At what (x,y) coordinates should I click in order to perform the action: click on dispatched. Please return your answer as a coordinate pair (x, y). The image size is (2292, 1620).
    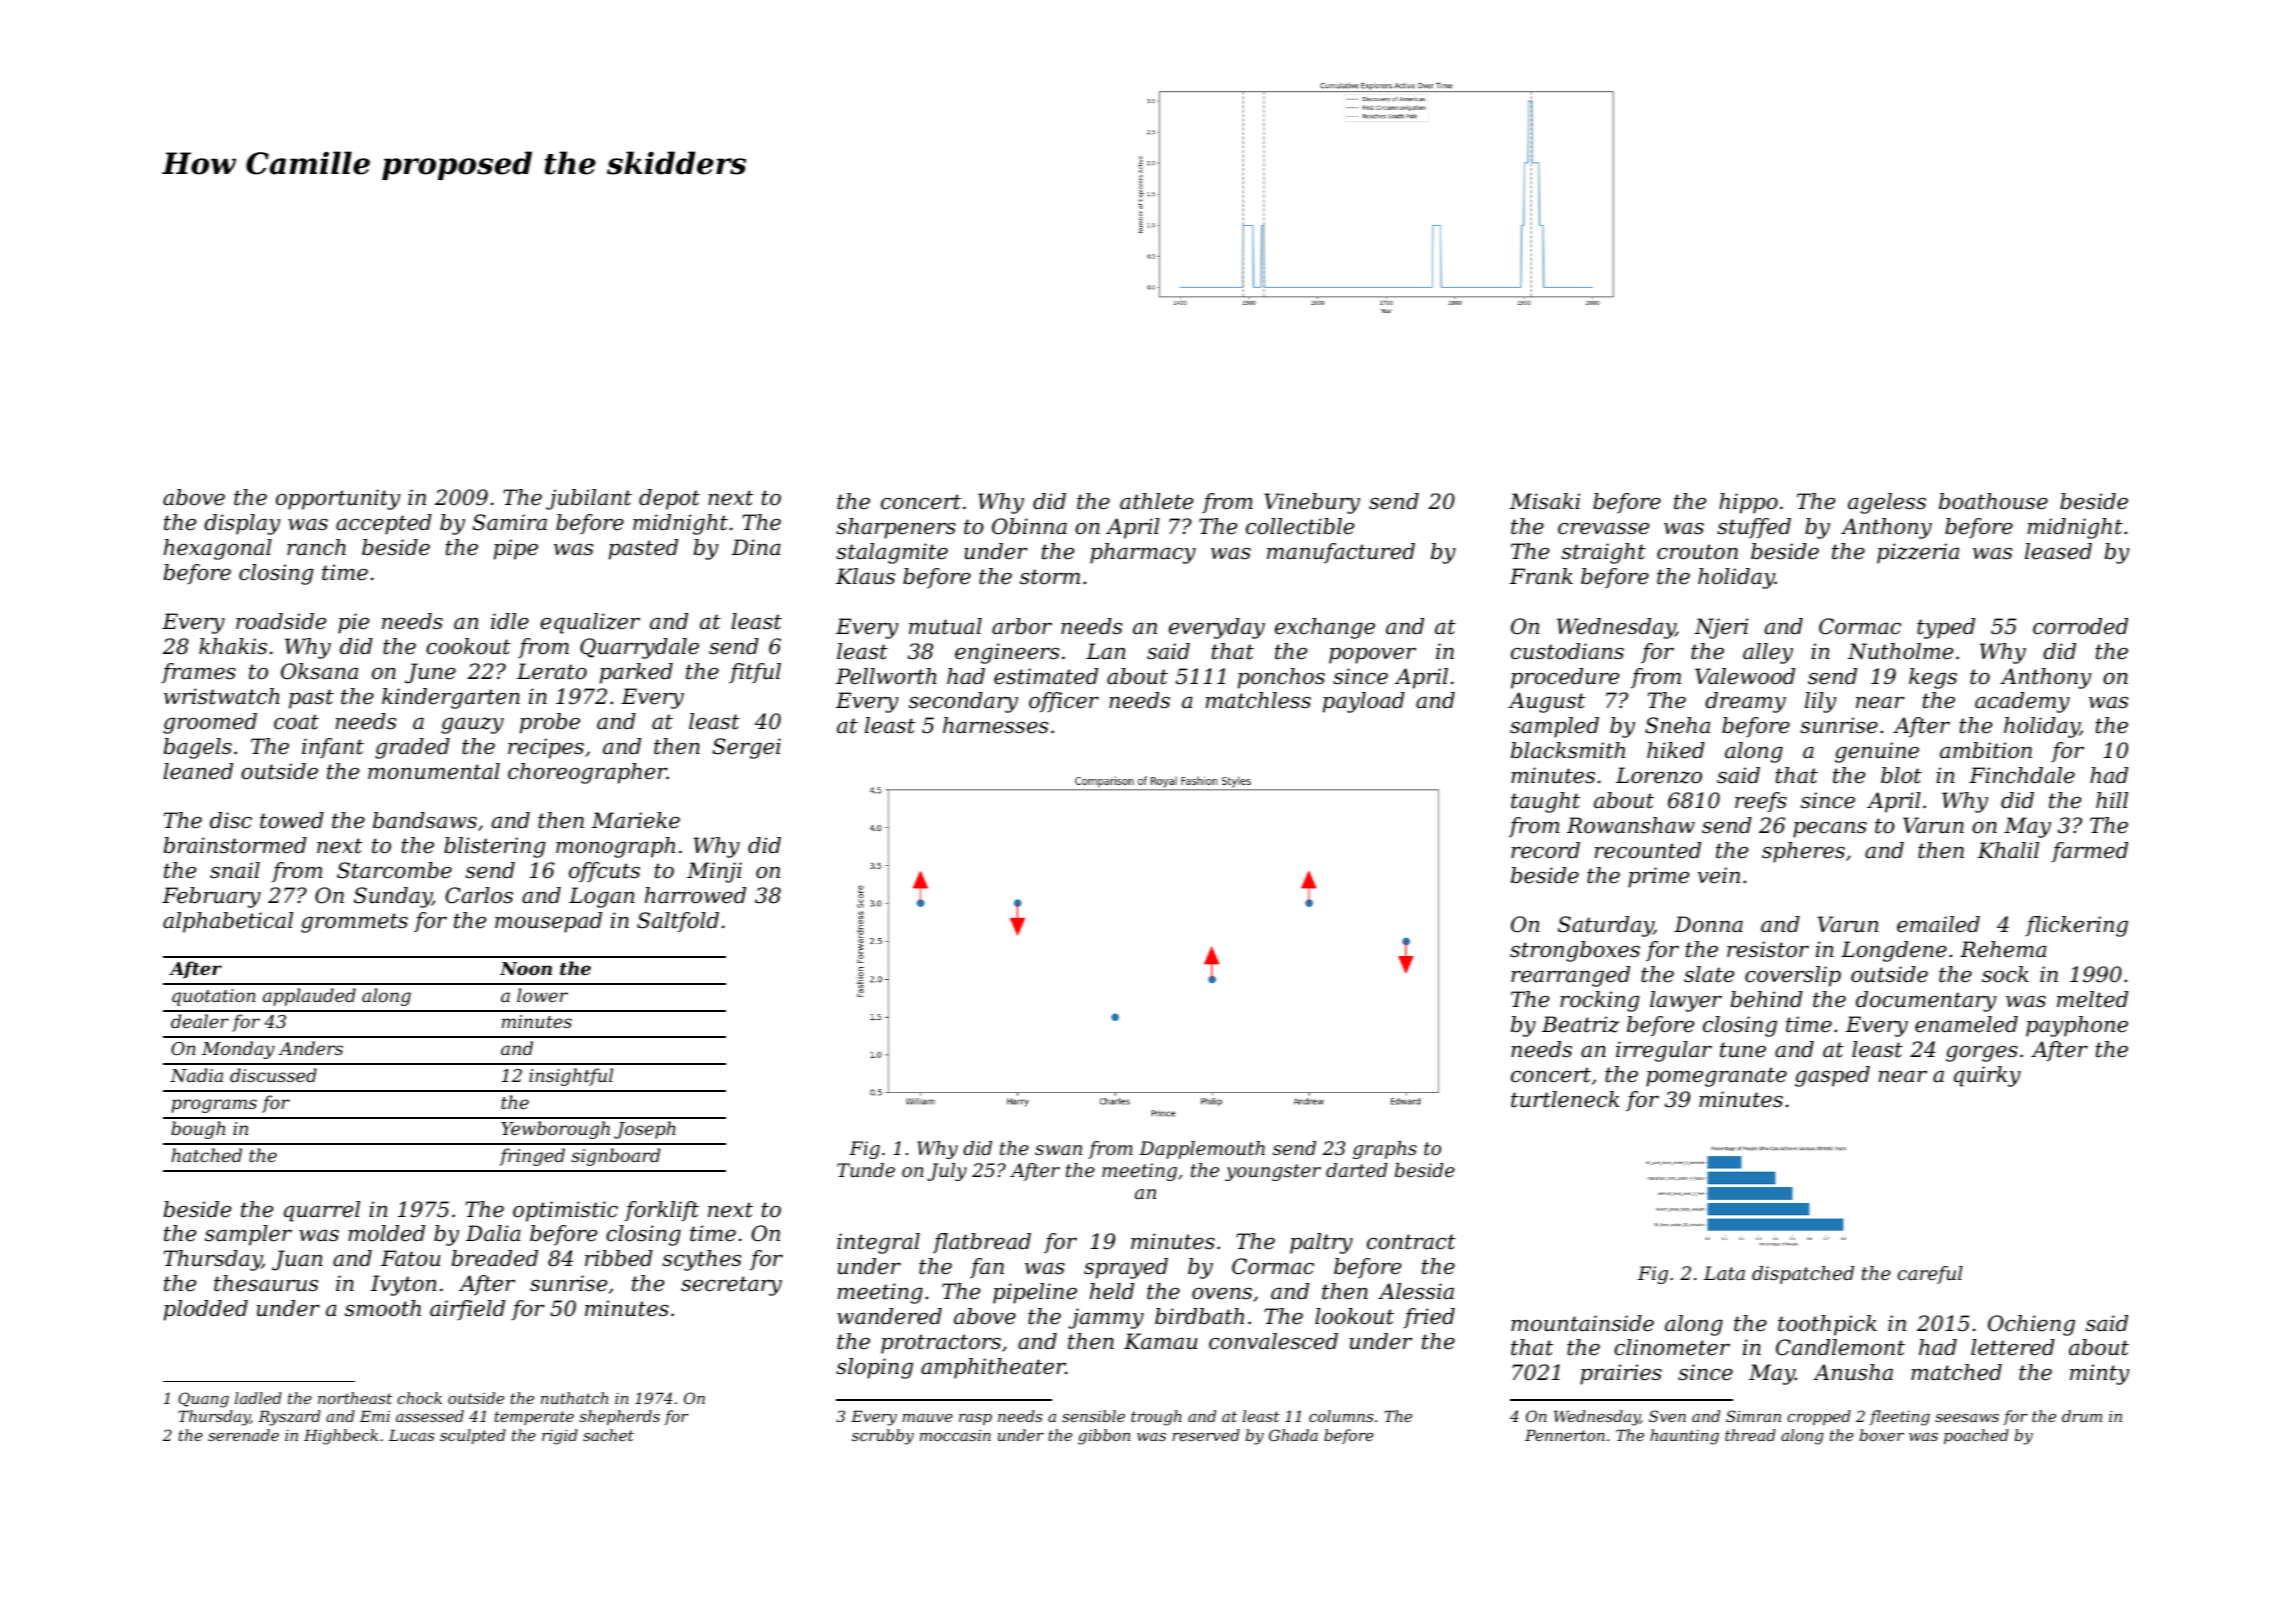
    Looking at the image, I should click on (1803, 1275).
